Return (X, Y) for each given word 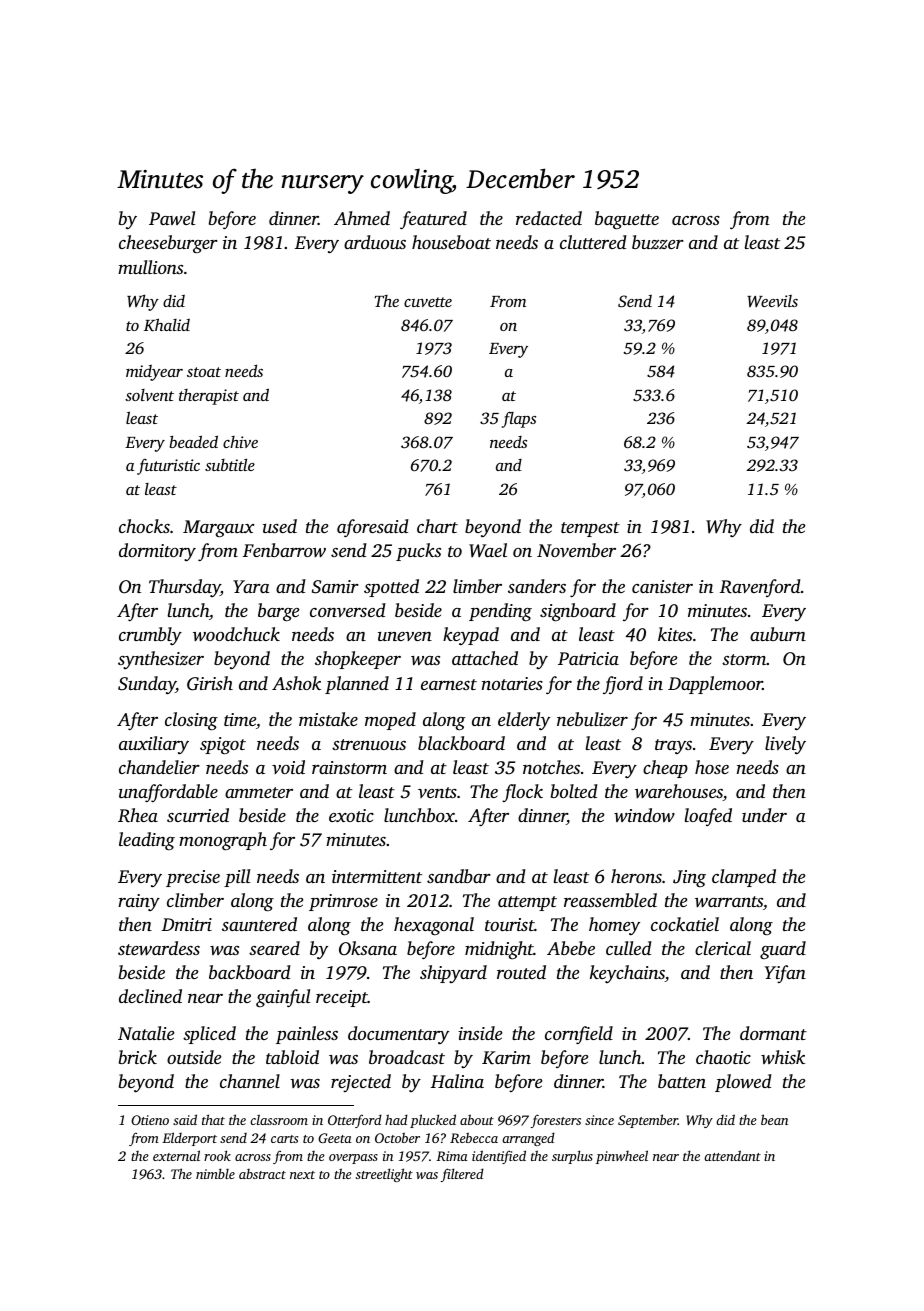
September (648, 1121)
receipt (342, 998)
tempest (590, 529)
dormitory (157, 552)
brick (138, 1057)
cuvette (428, 302)
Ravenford (760, 588)
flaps (519, 419)
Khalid (167, 325)
